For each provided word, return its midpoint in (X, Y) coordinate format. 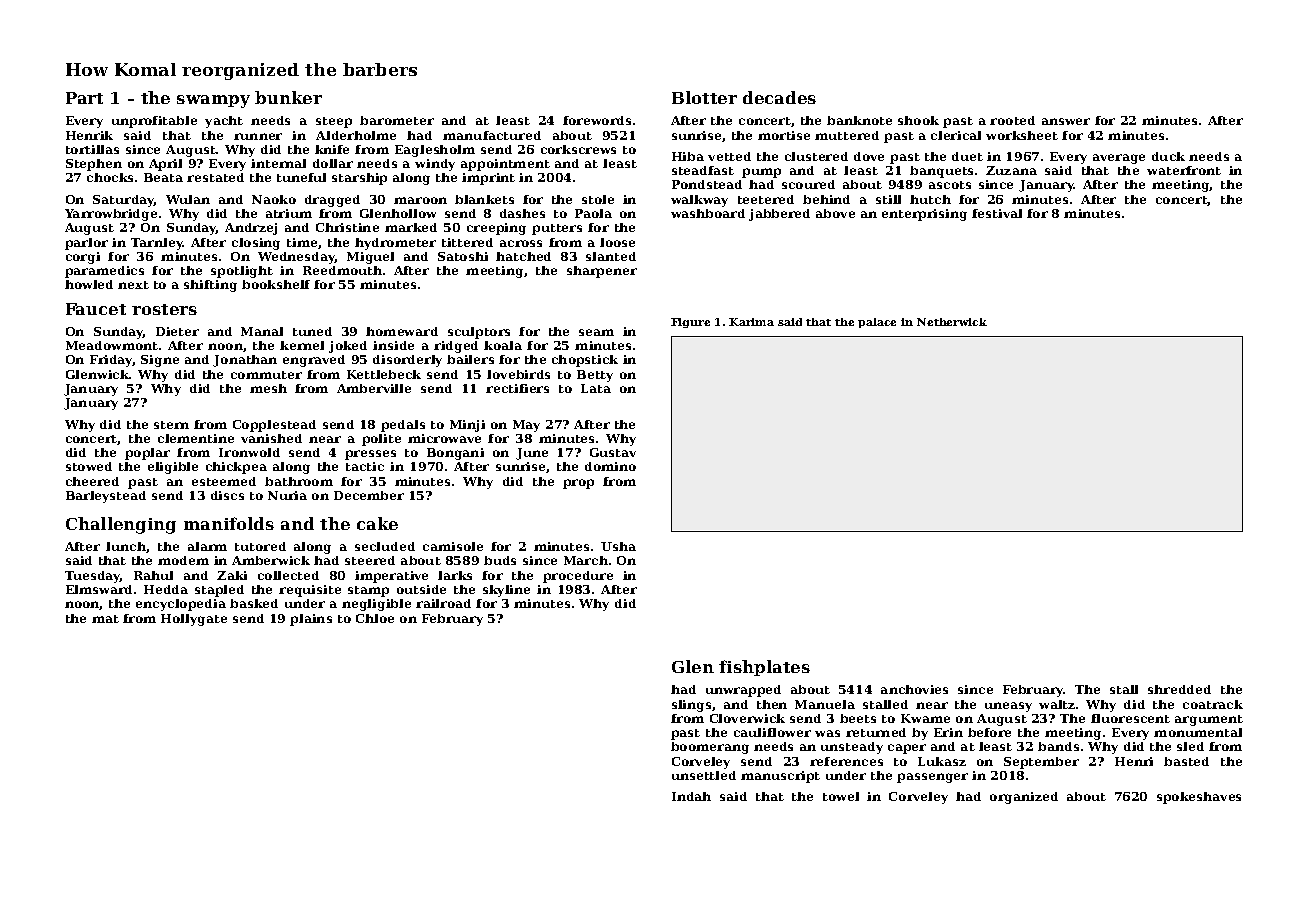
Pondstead (707, 184)
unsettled (704, 775)
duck (1168, 156)
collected (288, 575)
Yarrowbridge (111, 215)
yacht (224, 122)
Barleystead (106, 497)
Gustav (613, 452)
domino (610, 466)
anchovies (914, 689)
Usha (618, 546)
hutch (930, 199)
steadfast (703, 170)
